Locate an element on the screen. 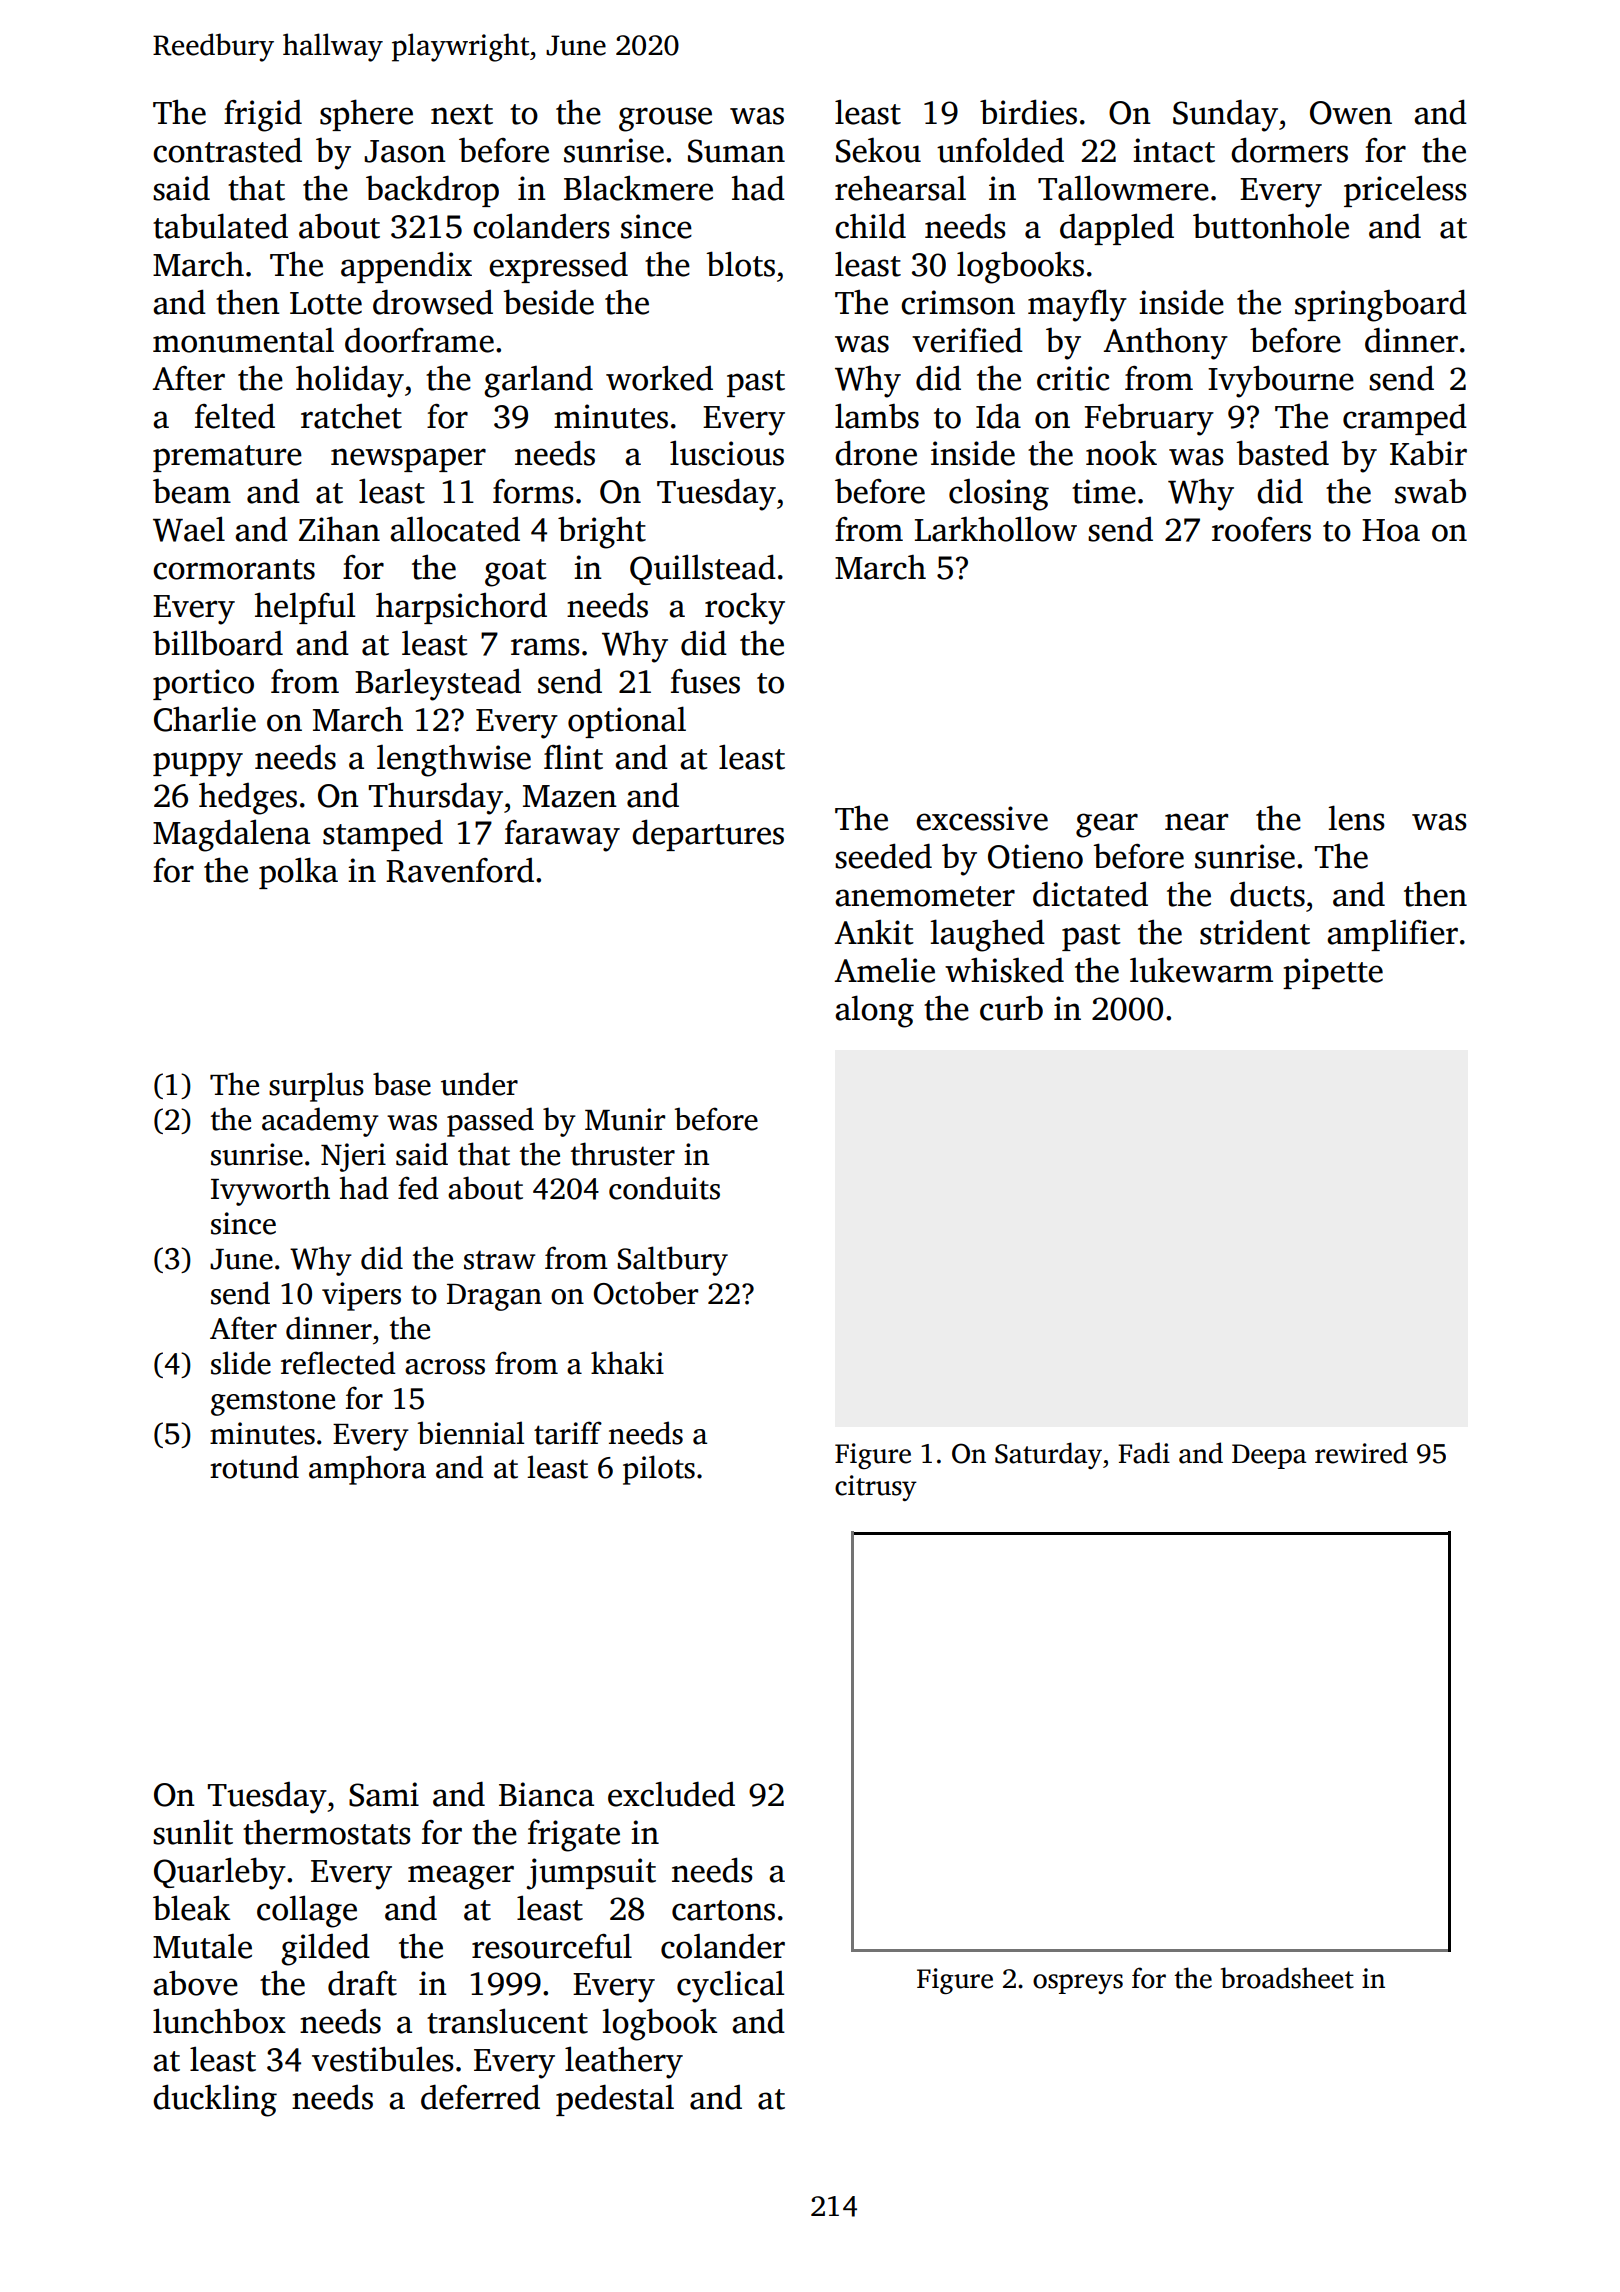 Image resolution: width=1620 pixels, height=2292 pixels. cyclical is located at coordinates (730, 1986).
